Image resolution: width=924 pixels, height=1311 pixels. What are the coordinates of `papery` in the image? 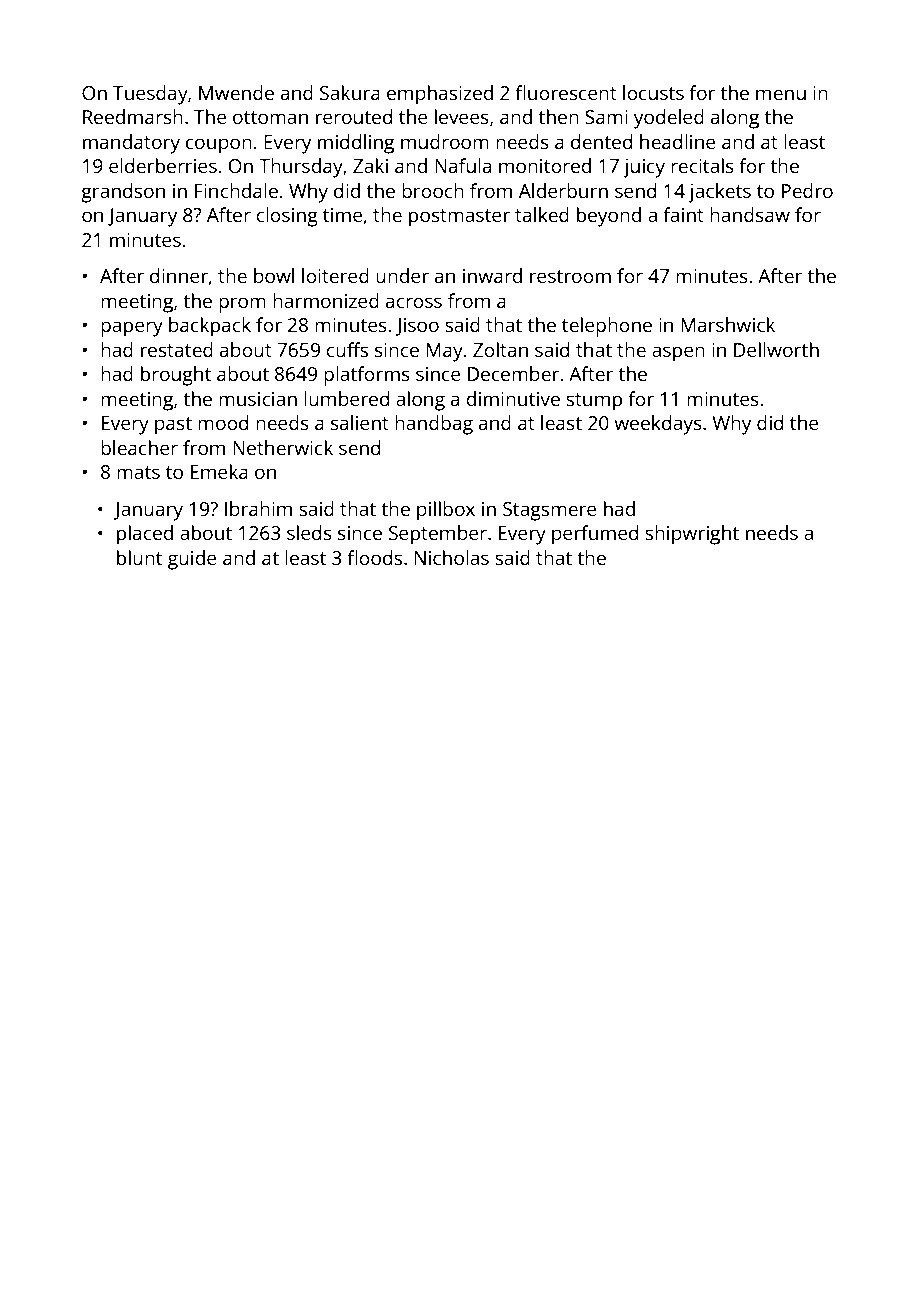 It's located at (132, 329).
